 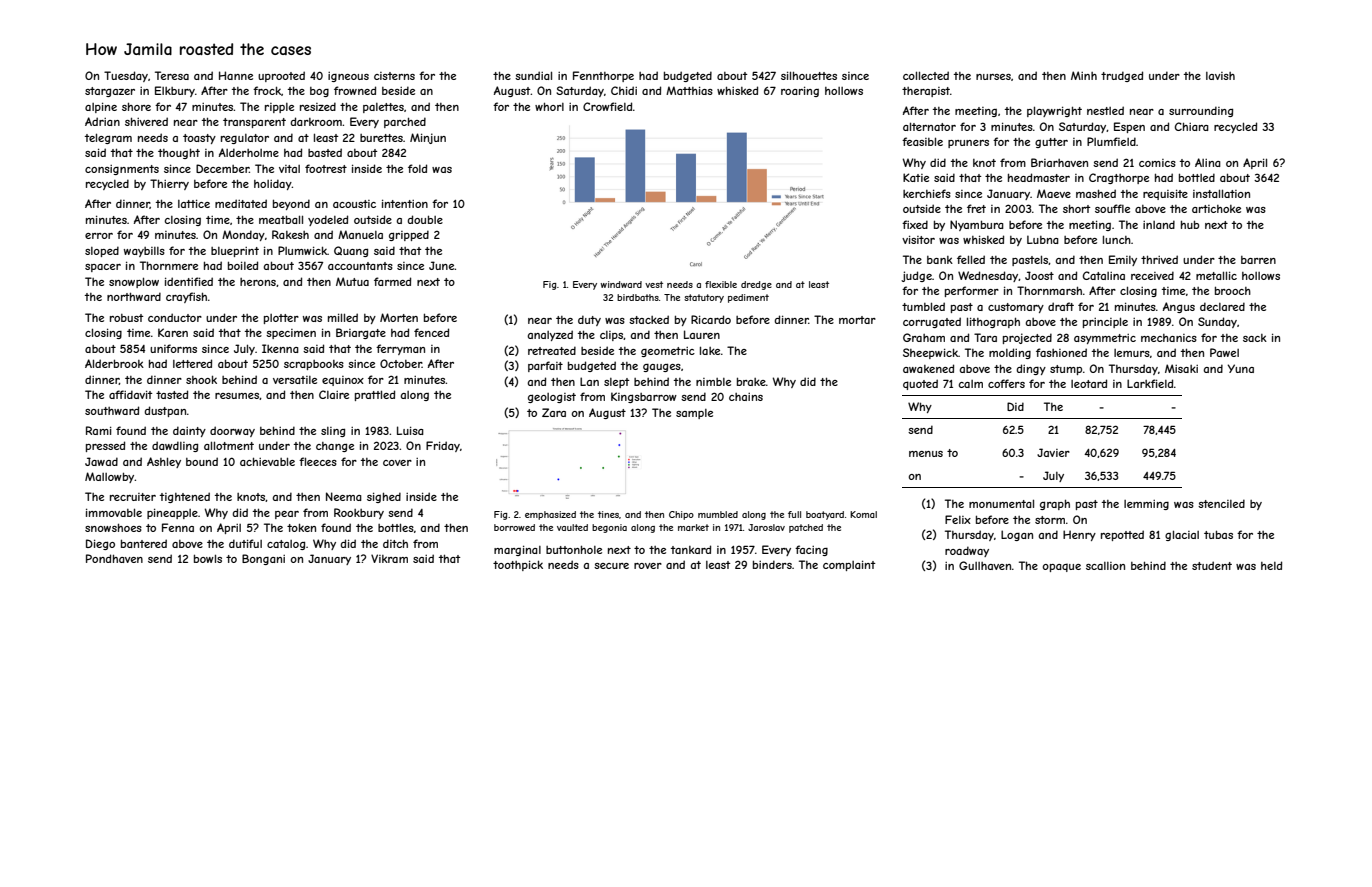 What do you see at coordinates (417, 168) in the screenshot?
I see `fold` at bounding box center [417, 168].
